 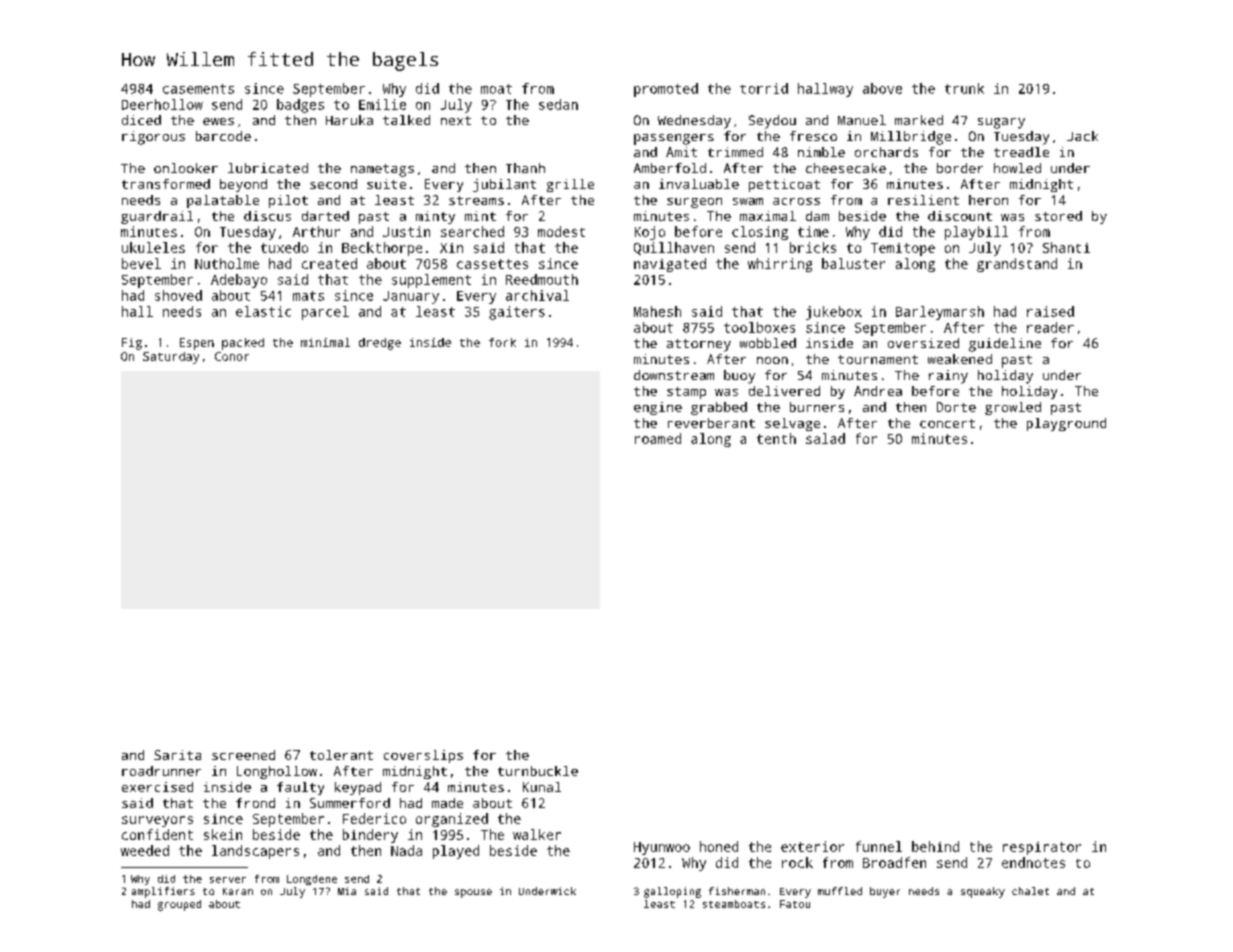 I want to click on Emilie, so click(x=382, y=104).
